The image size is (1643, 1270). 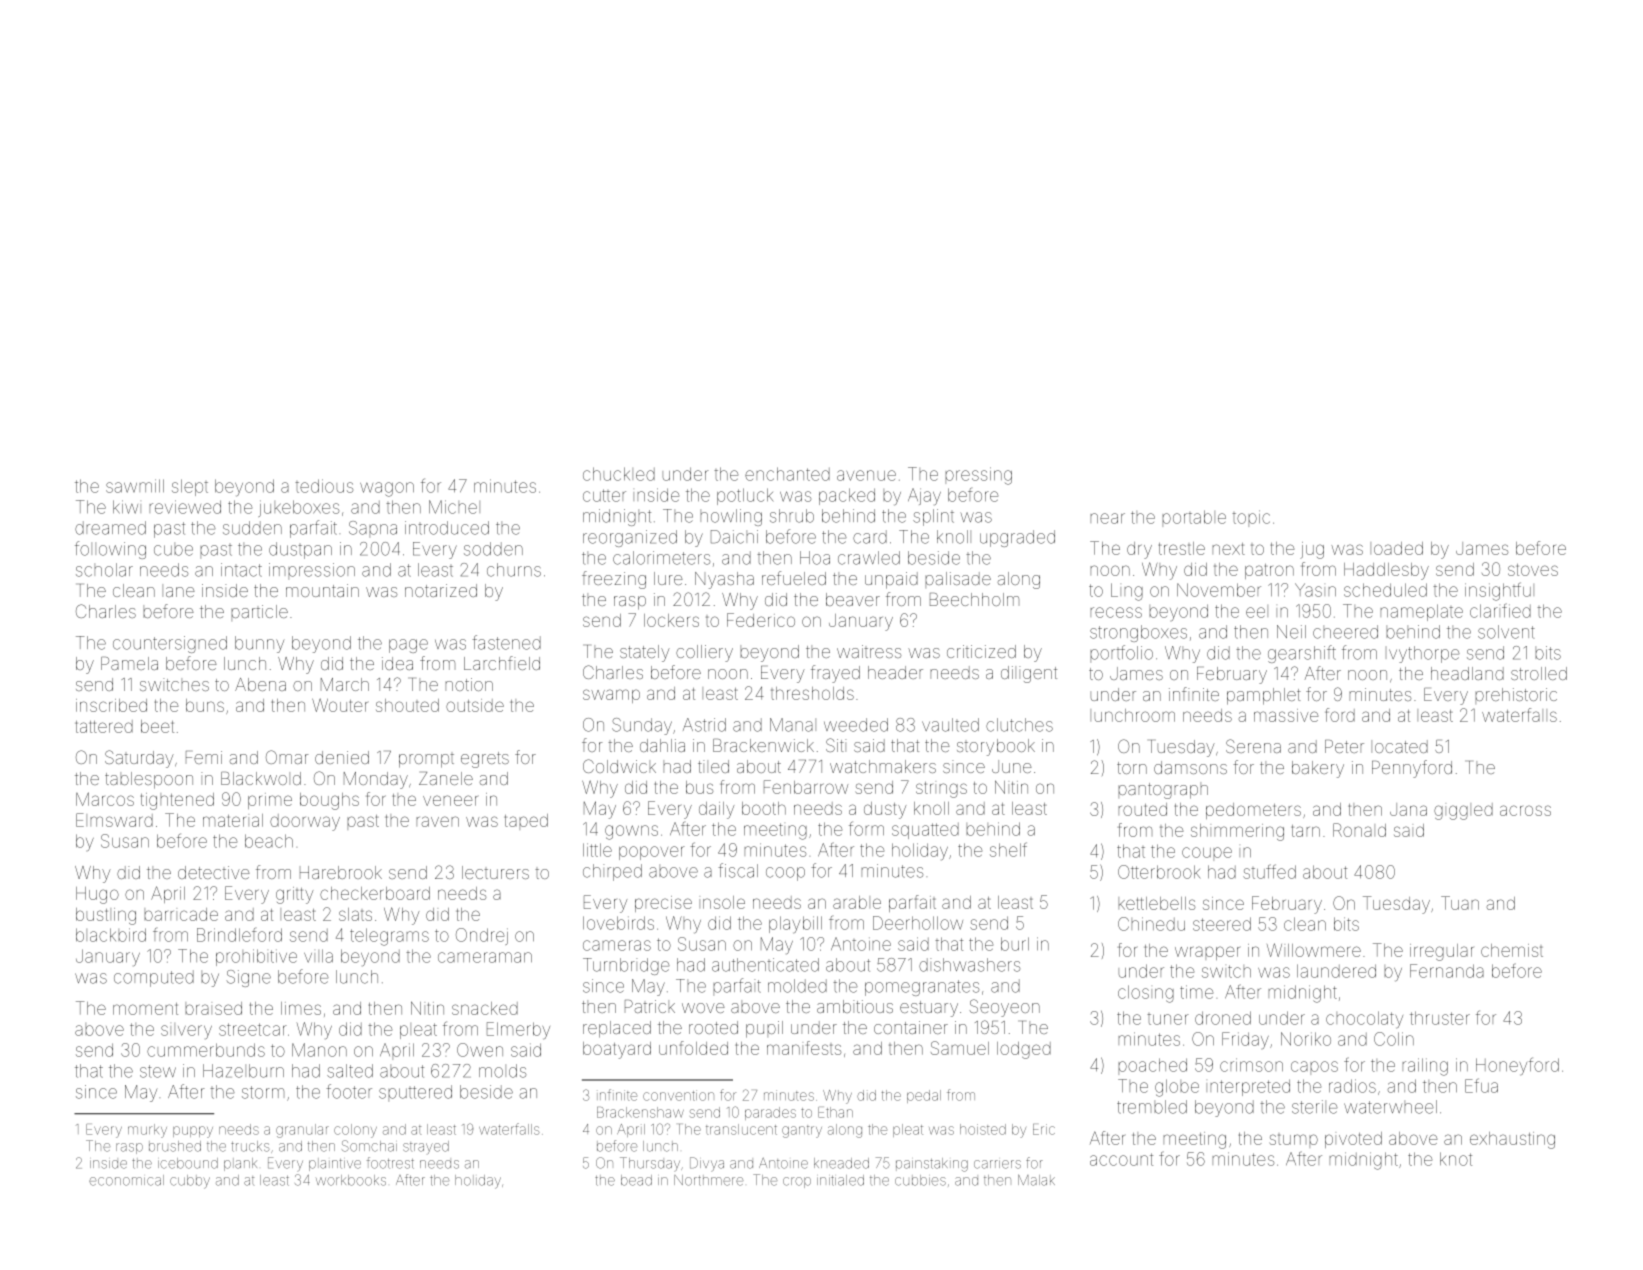 I want to click on Elmsward, so click(x=114, y=820).
